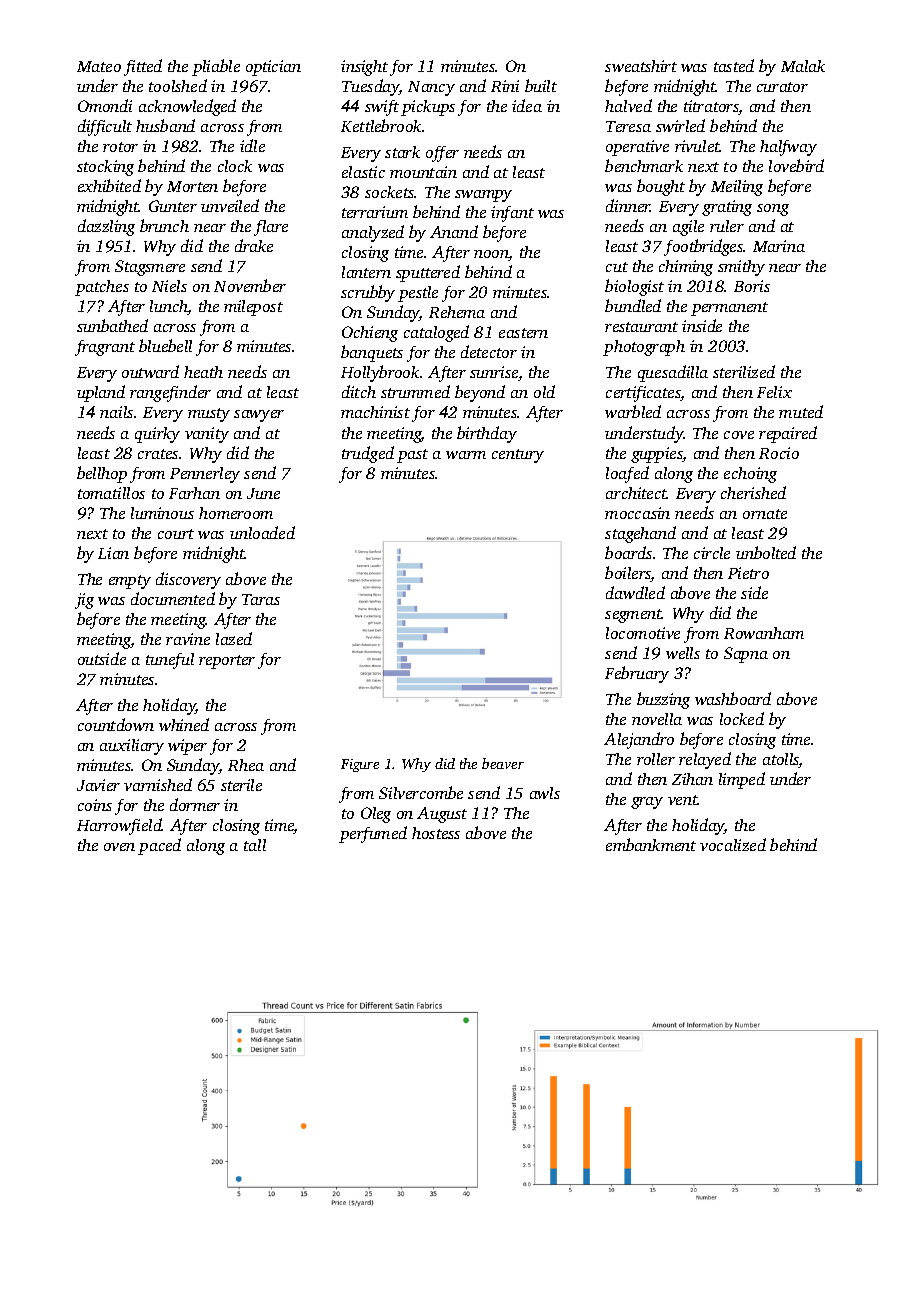 The height and width of the screenshot is (1316, 908). I want to click on Rhea, so click(246, 765).
